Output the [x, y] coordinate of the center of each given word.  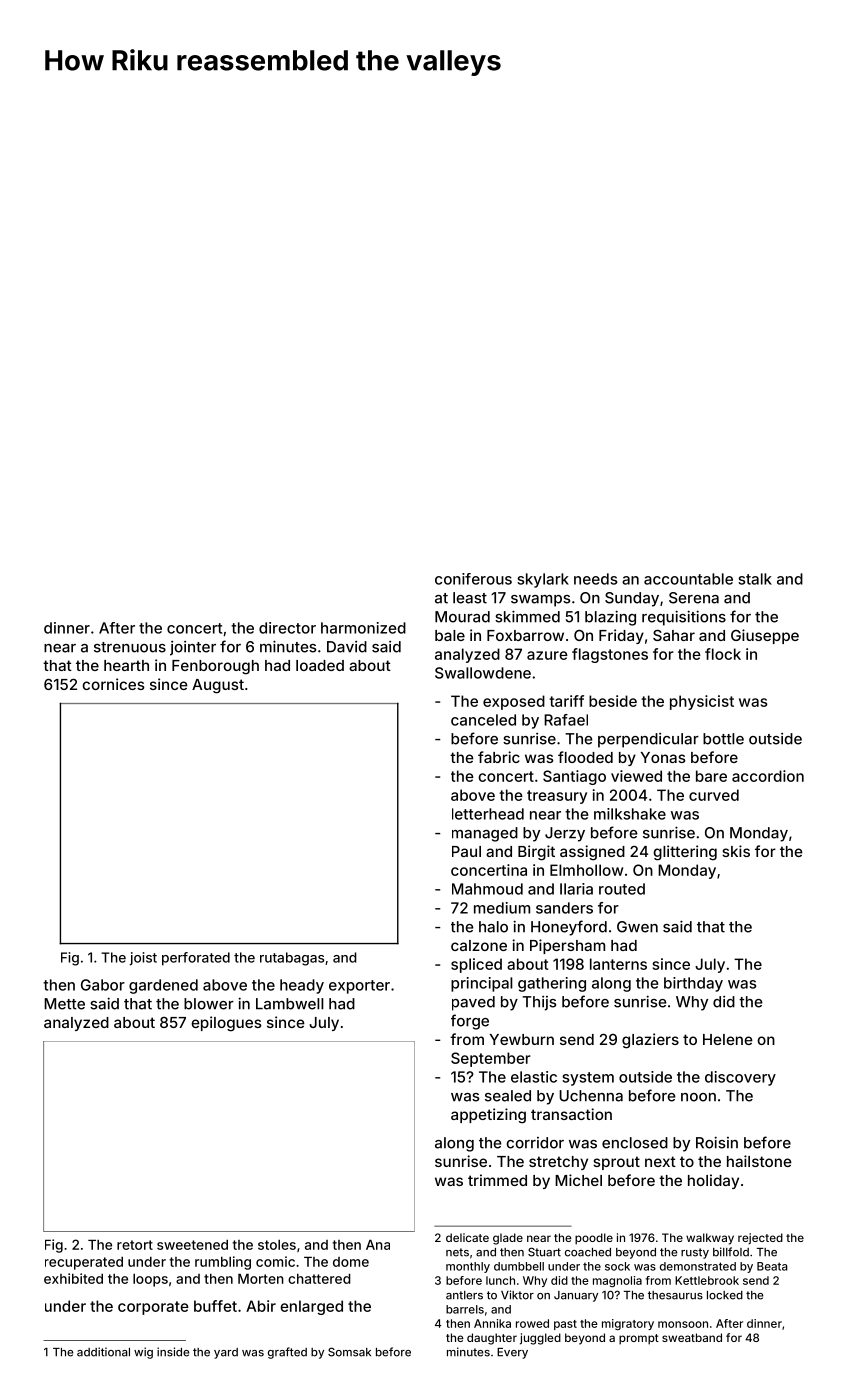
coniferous [473, 579]
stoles [277, 1245]
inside [173, 1352]
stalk [755, 579]
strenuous [130, 647]
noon [698, 1097]
